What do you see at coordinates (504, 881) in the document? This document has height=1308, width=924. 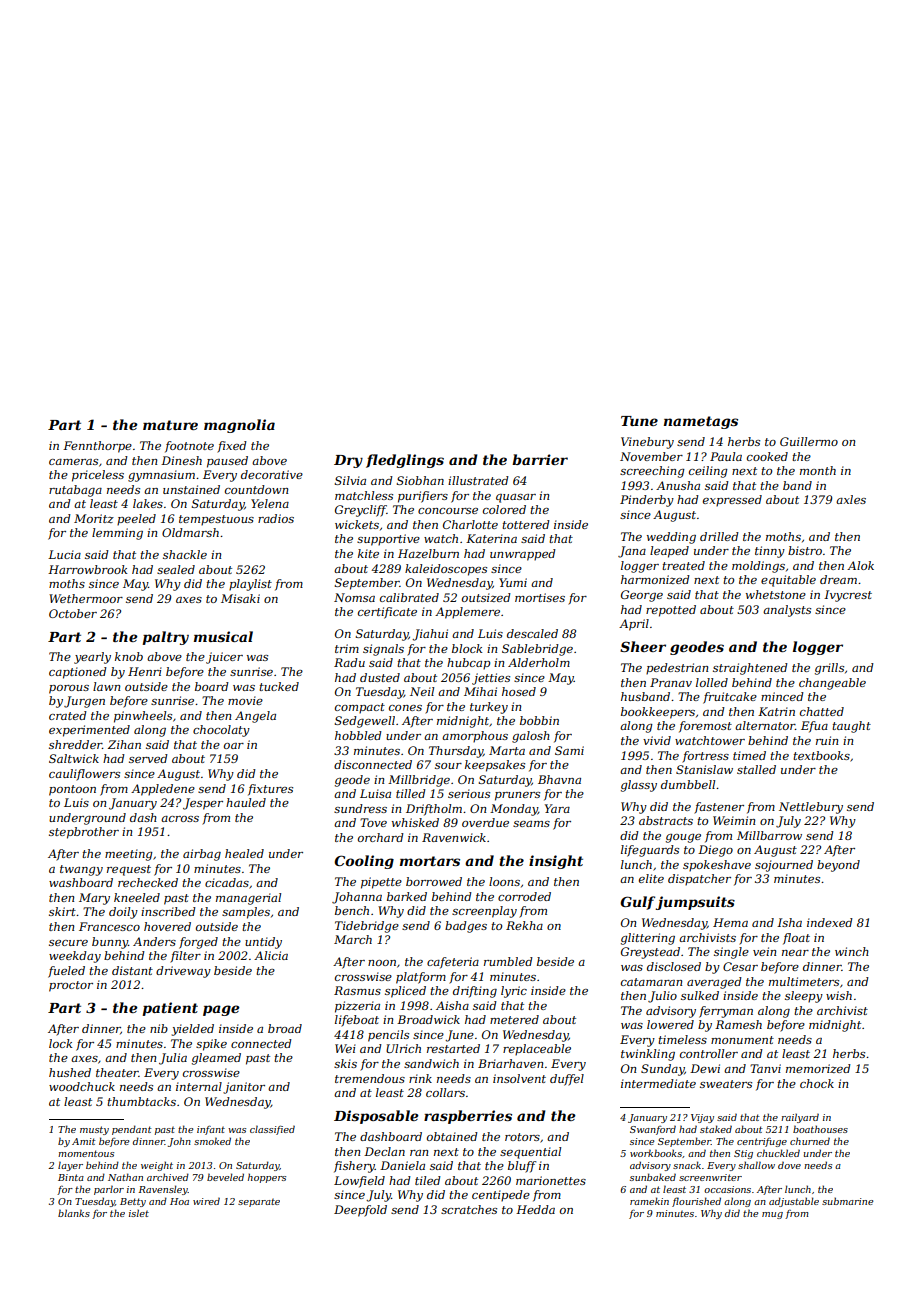 I see `loons` at bounding box center [504, 881].
